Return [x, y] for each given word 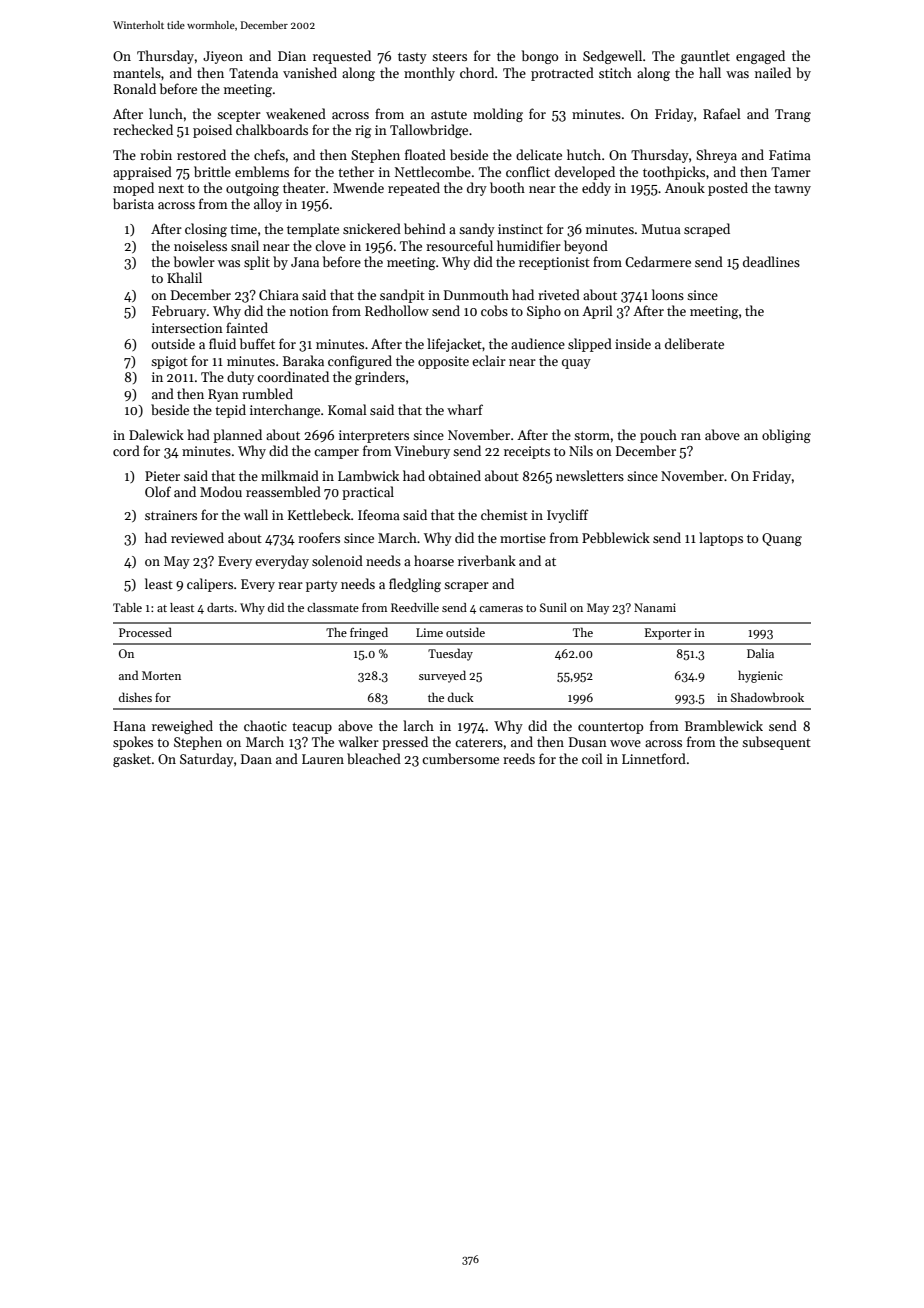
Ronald [135, 88]
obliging [786, 436]
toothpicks [674, 173]
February [179, 312]
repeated [414, 189]
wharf [465, 409]
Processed [145, 632]
